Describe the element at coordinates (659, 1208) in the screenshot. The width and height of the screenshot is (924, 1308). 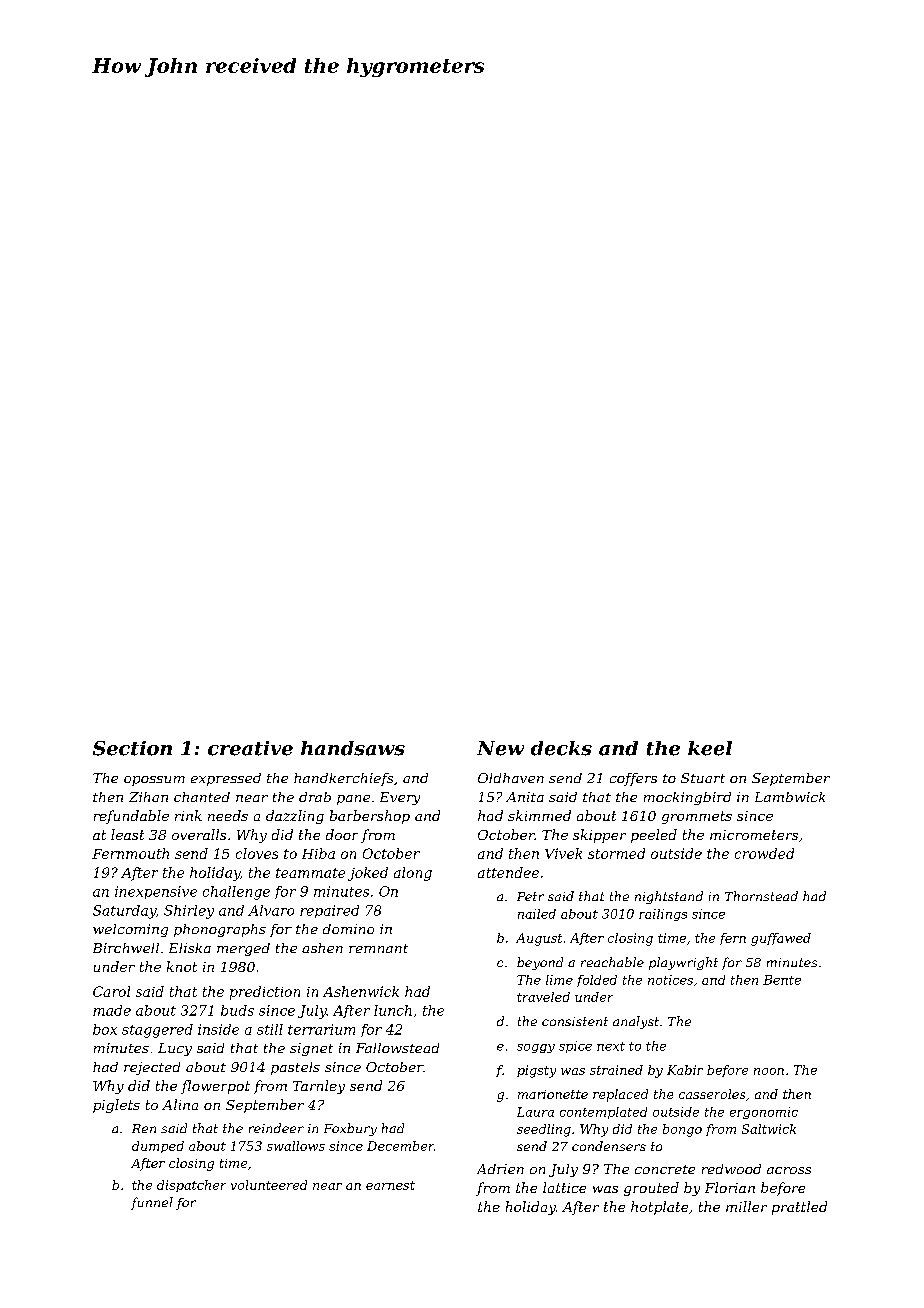
I see `hotplate` at that location.
